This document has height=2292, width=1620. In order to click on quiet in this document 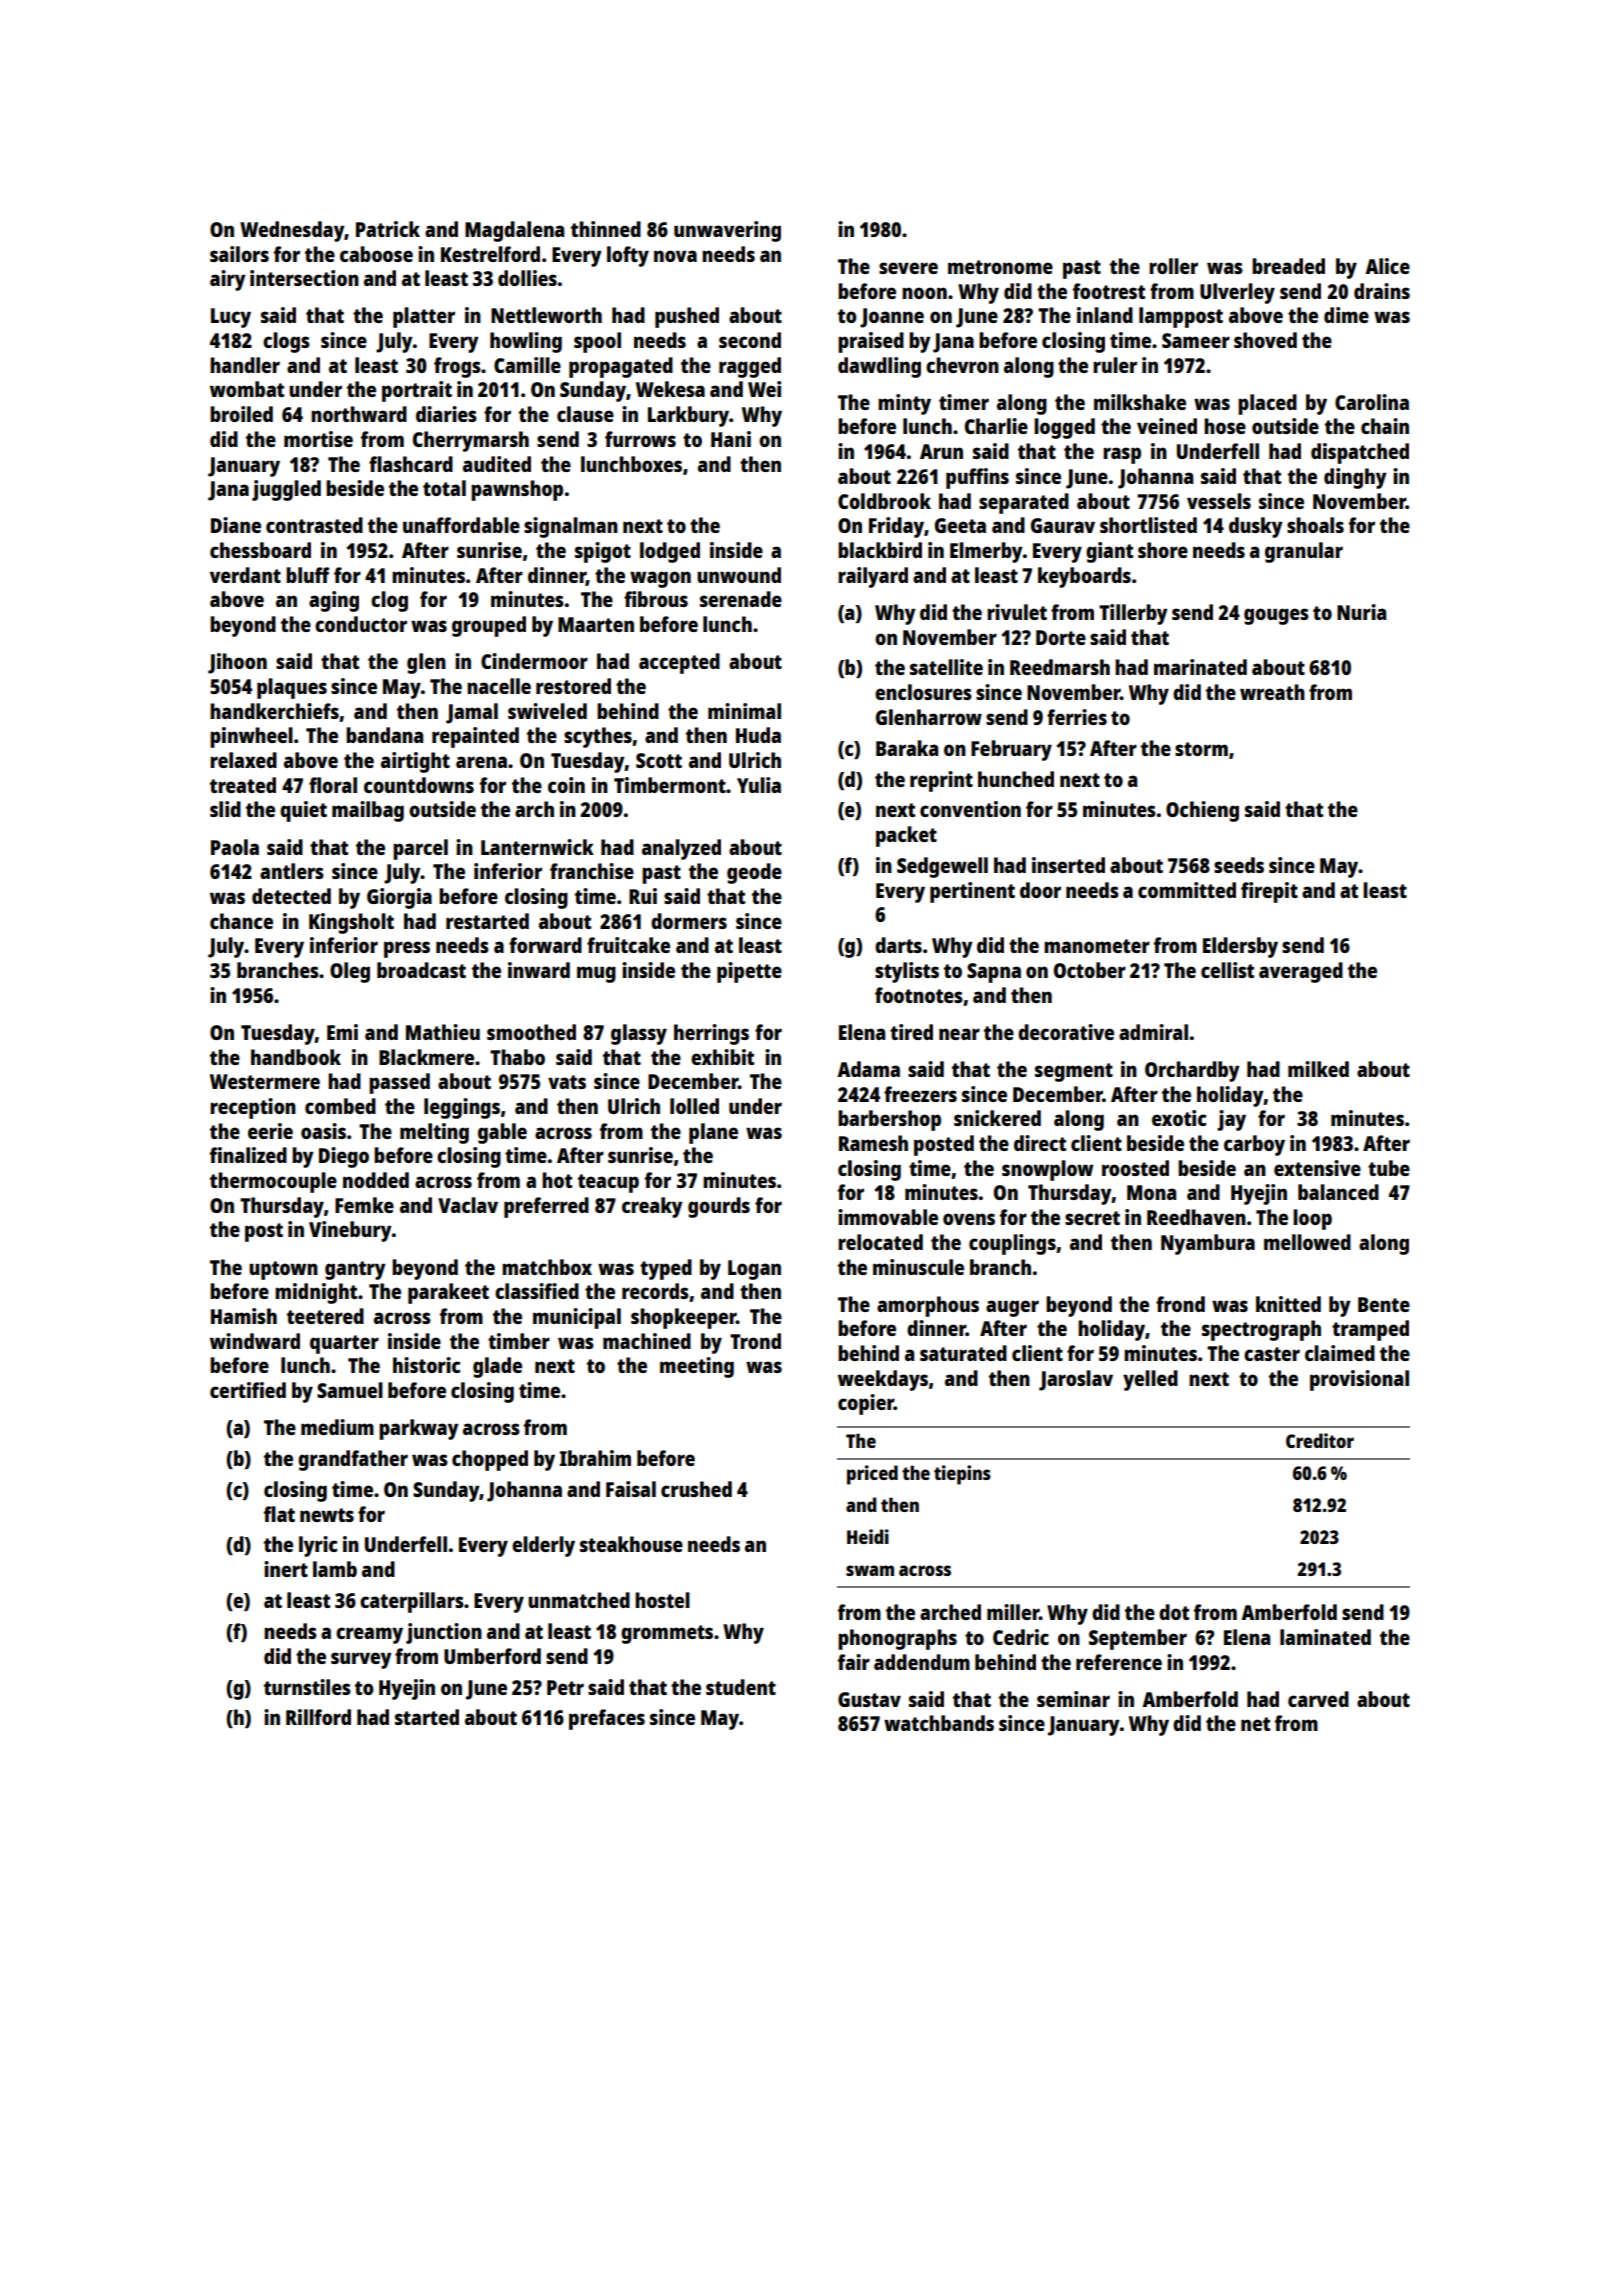, I will do `click(303, 811)`.
